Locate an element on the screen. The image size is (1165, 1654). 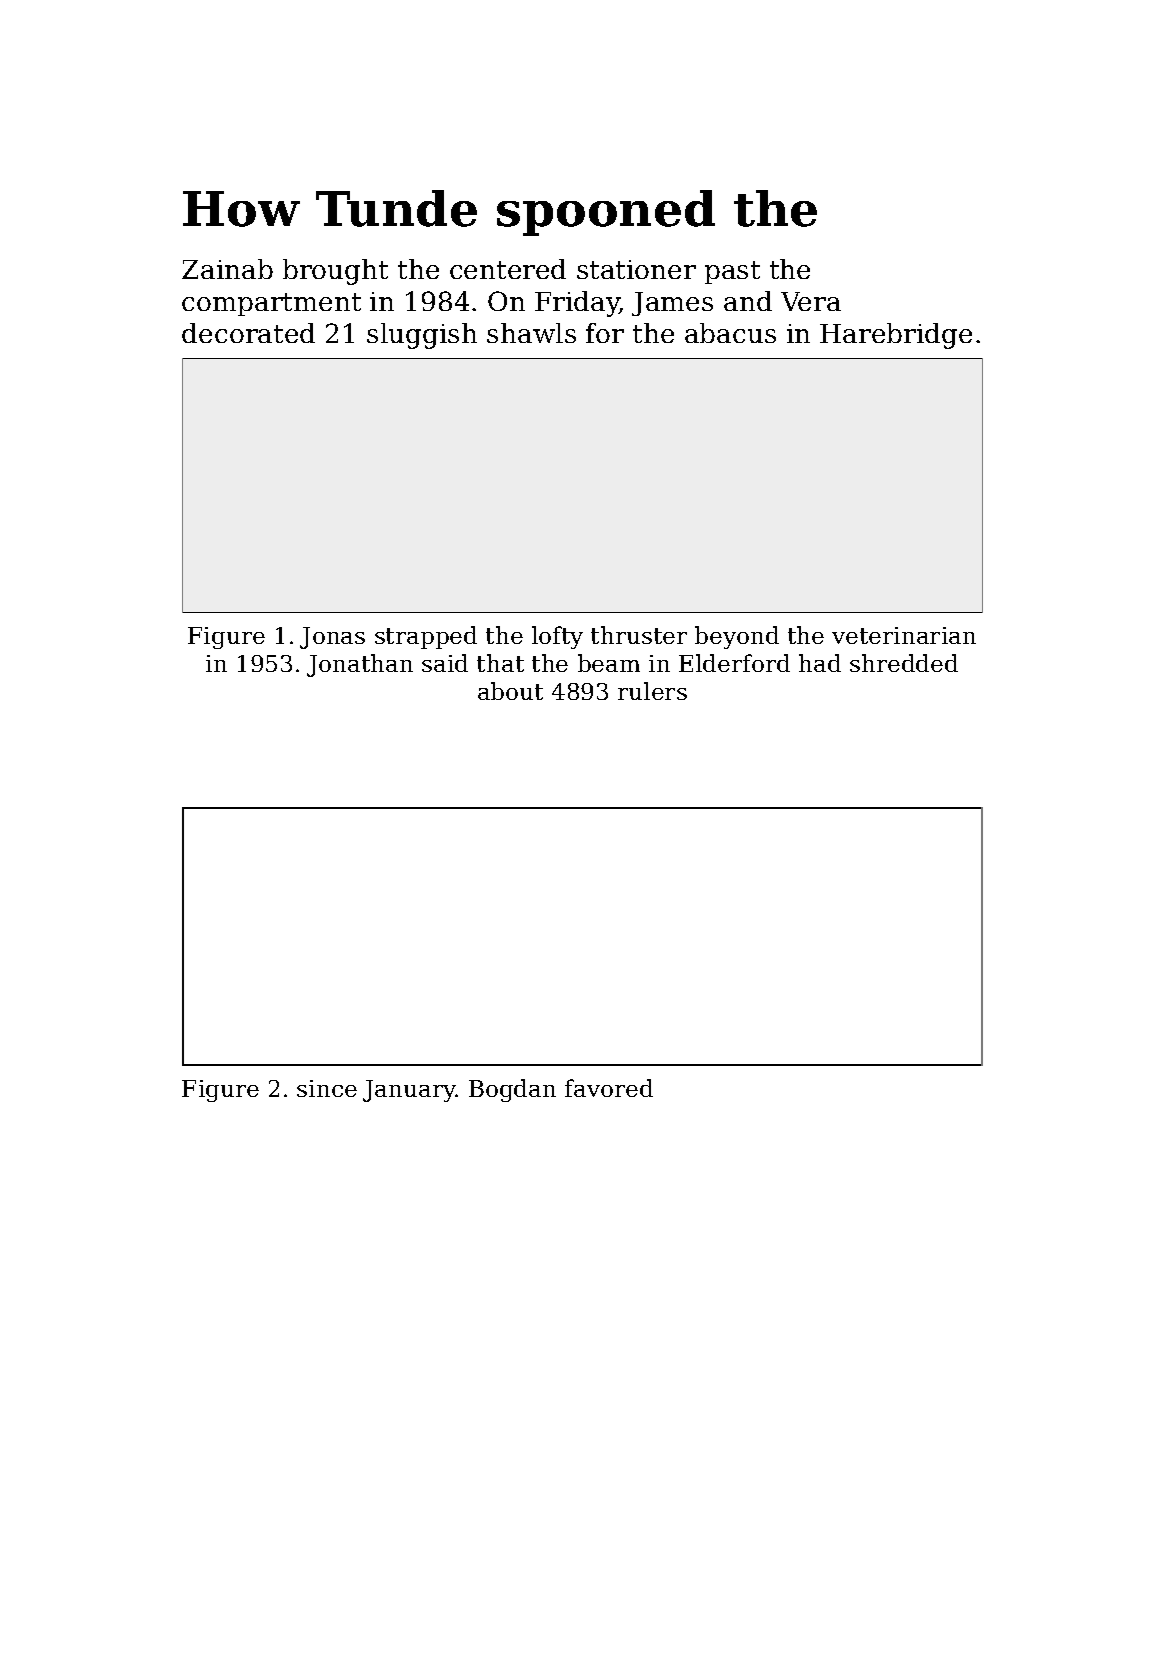
January is located at coordinates (409, 1091).
